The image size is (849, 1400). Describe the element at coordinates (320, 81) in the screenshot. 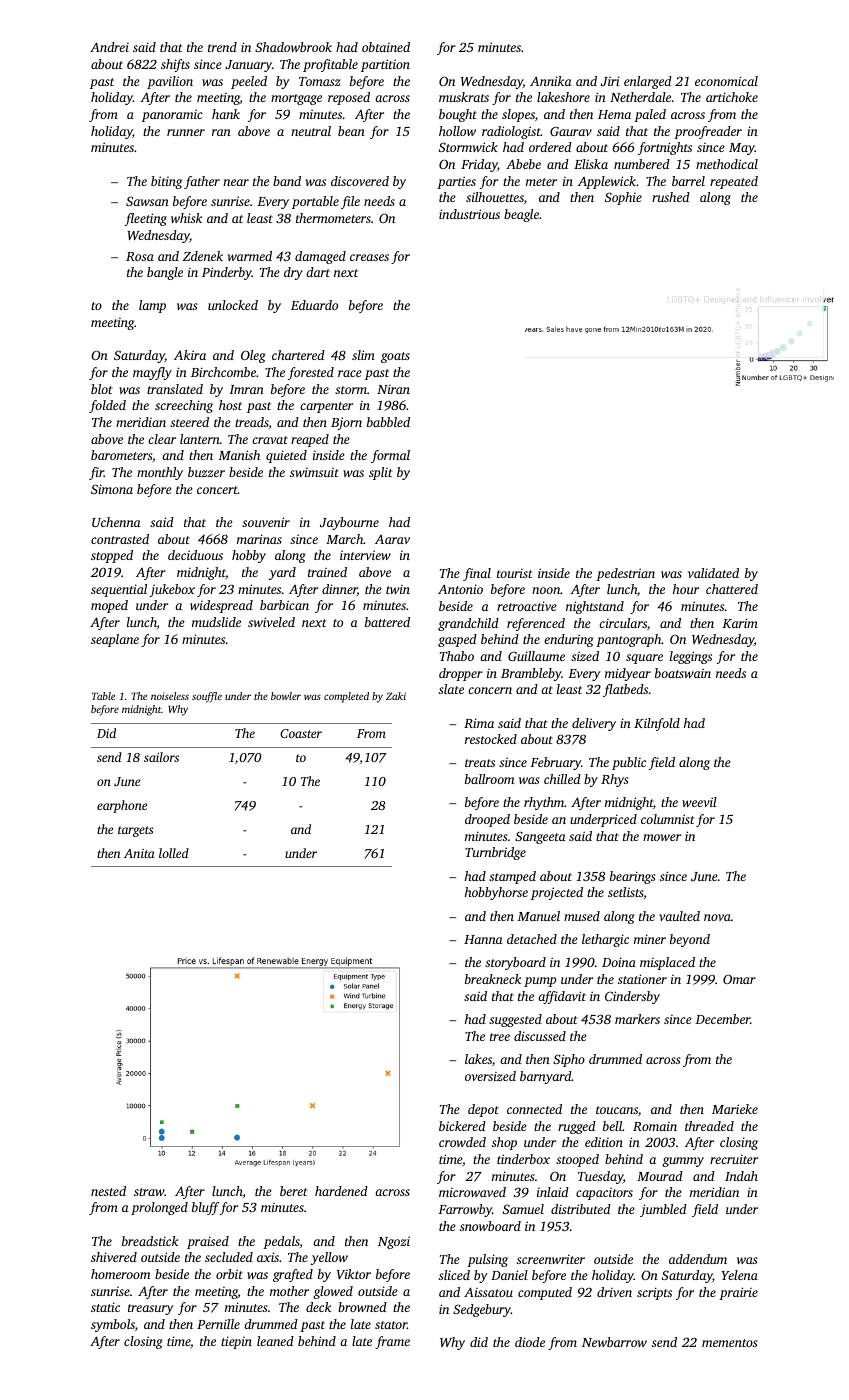

I see `Tomasz` at that location.
